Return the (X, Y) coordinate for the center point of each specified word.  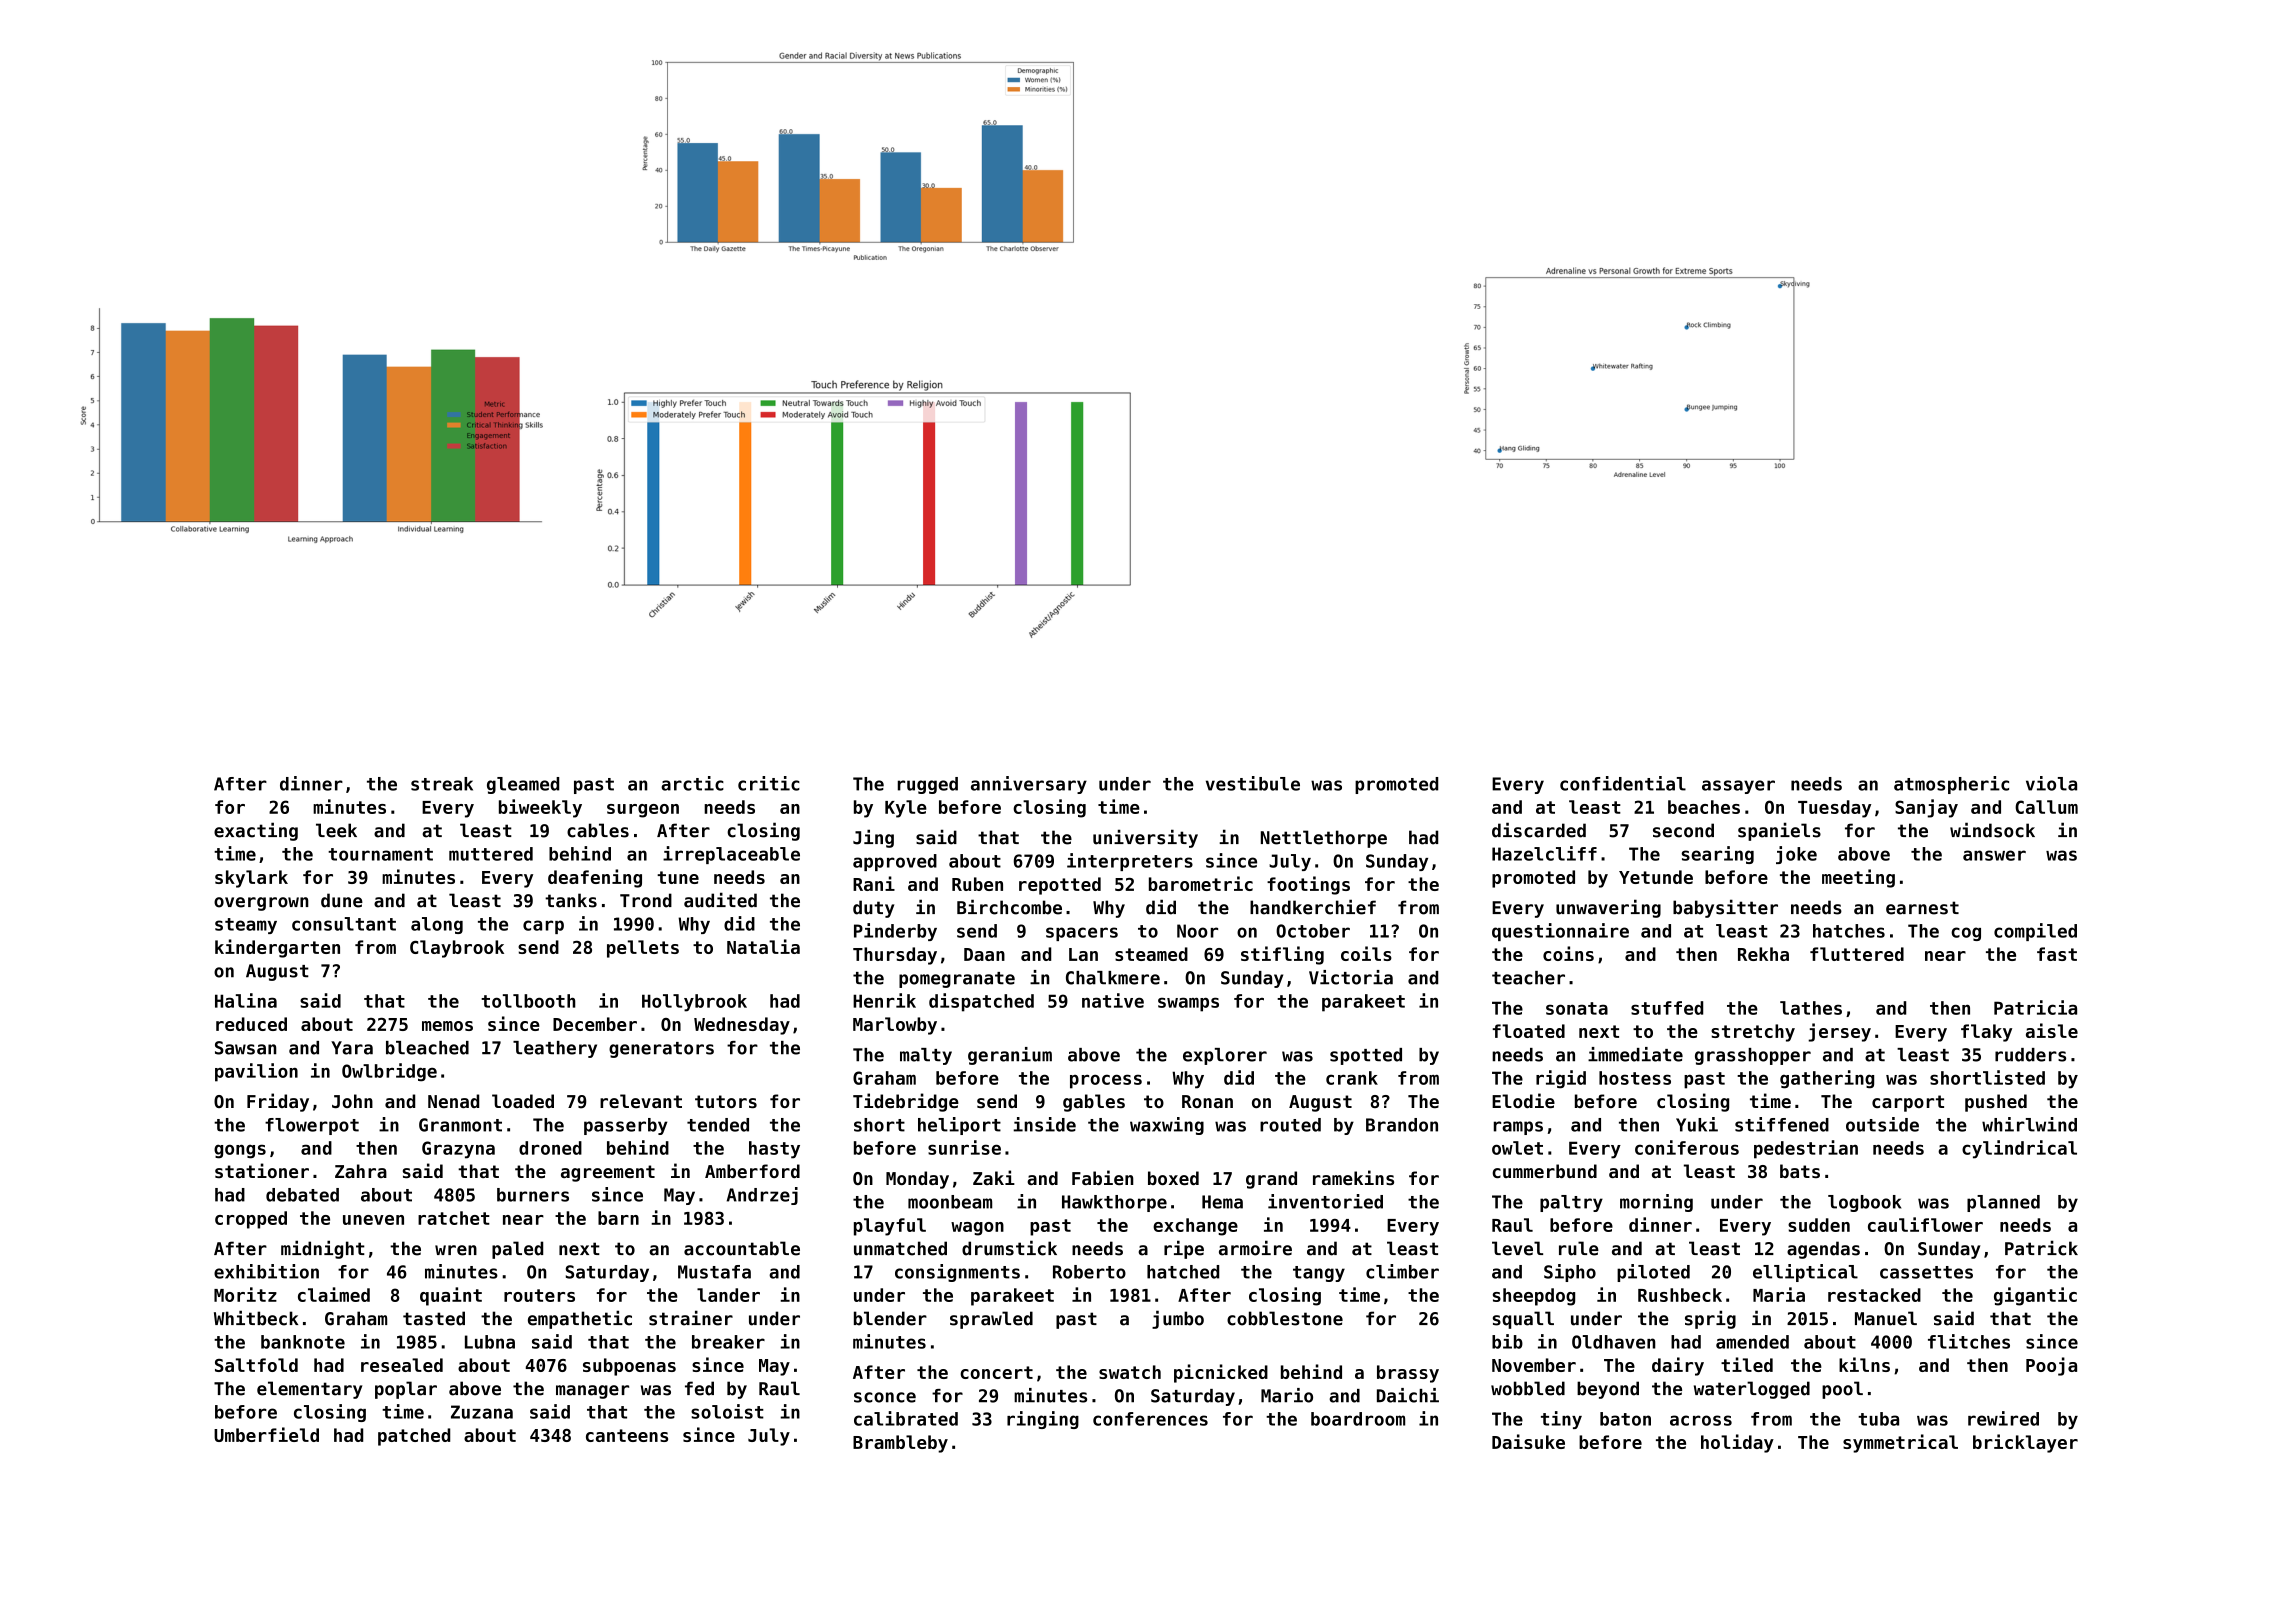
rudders (2030, 1055)
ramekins (1353, 1177)
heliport (959, 1126)
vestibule (1253, 783)
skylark (251, 879)
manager (592, 1392)
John (352, 1101)
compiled (2035, 932)
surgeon (643, 811)
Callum (2046, 807)
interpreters (1130, 862)
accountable (742, 1248)
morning (1656, 1203)
